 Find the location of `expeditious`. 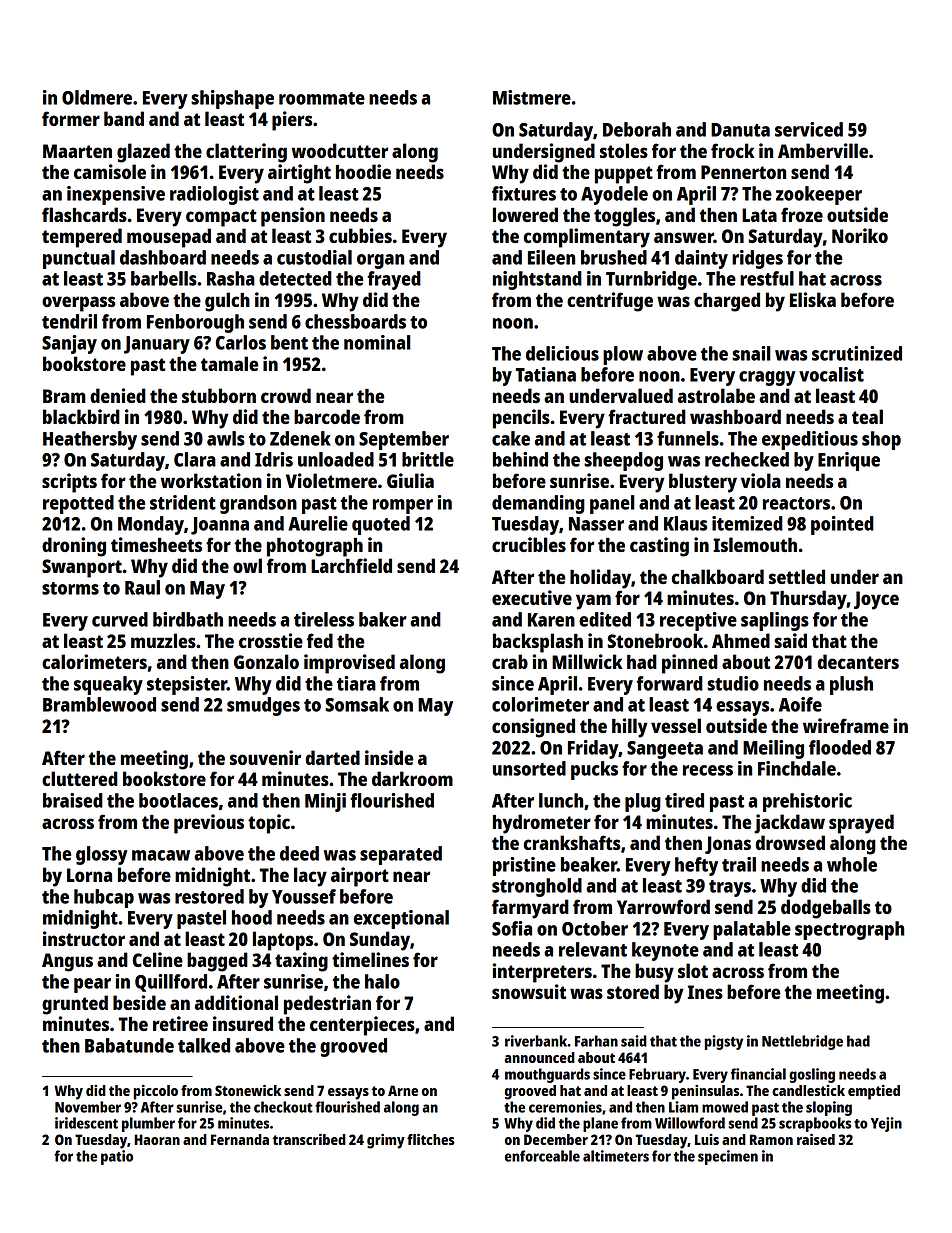

expeditious is located at coordinates (810, 440).
